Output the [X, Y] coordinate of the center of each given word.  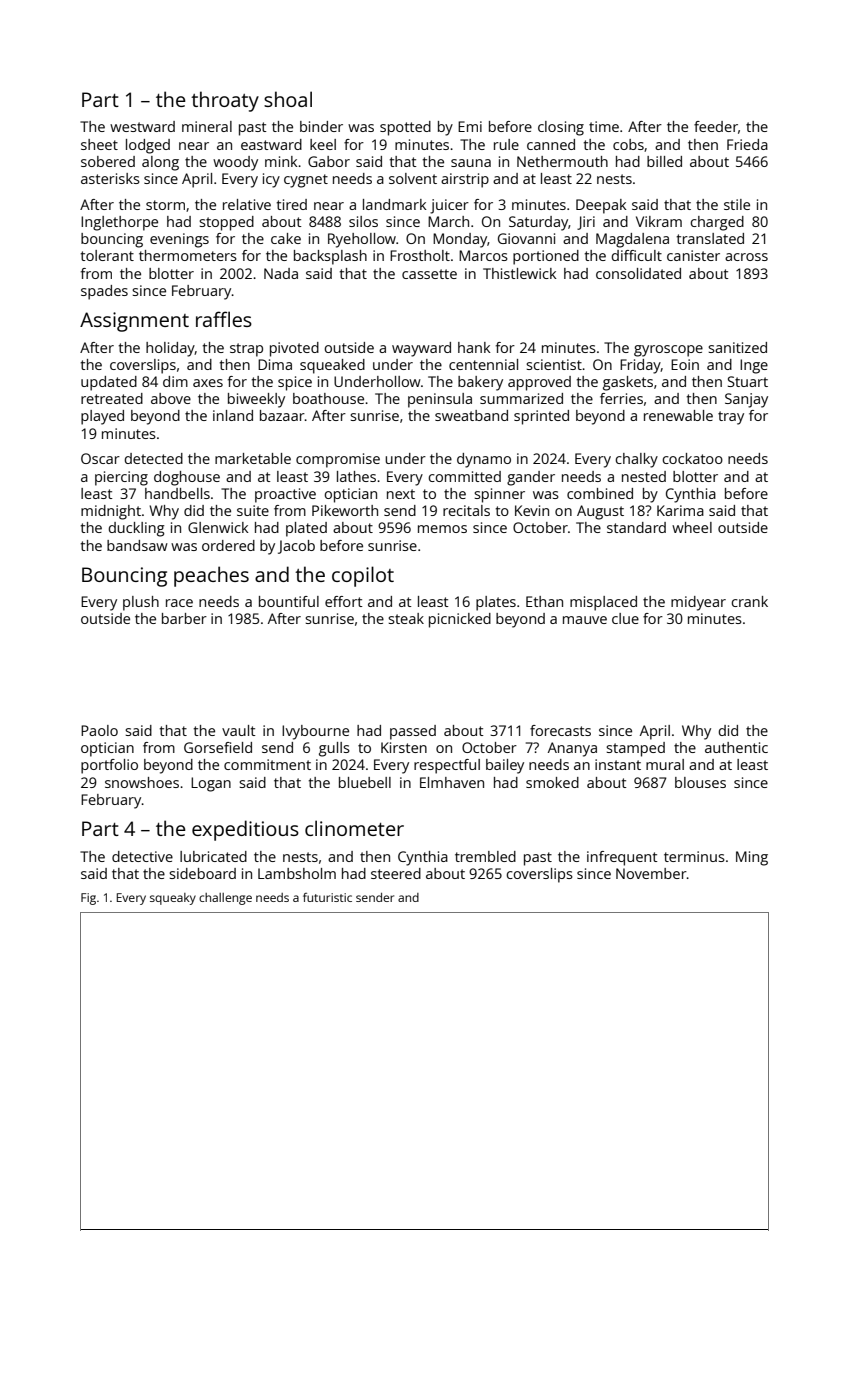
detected [153, 458]
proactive [285, 495]
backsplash [330, 257]
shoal [288, 99]
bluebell [365, 782]
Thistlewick [520, 273]
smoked [552, 782]
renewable [678, 415]
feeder [716, 126]
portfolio [109, 766]
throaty [225, 101]
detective [142, 856]
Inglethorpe [119, 223]
